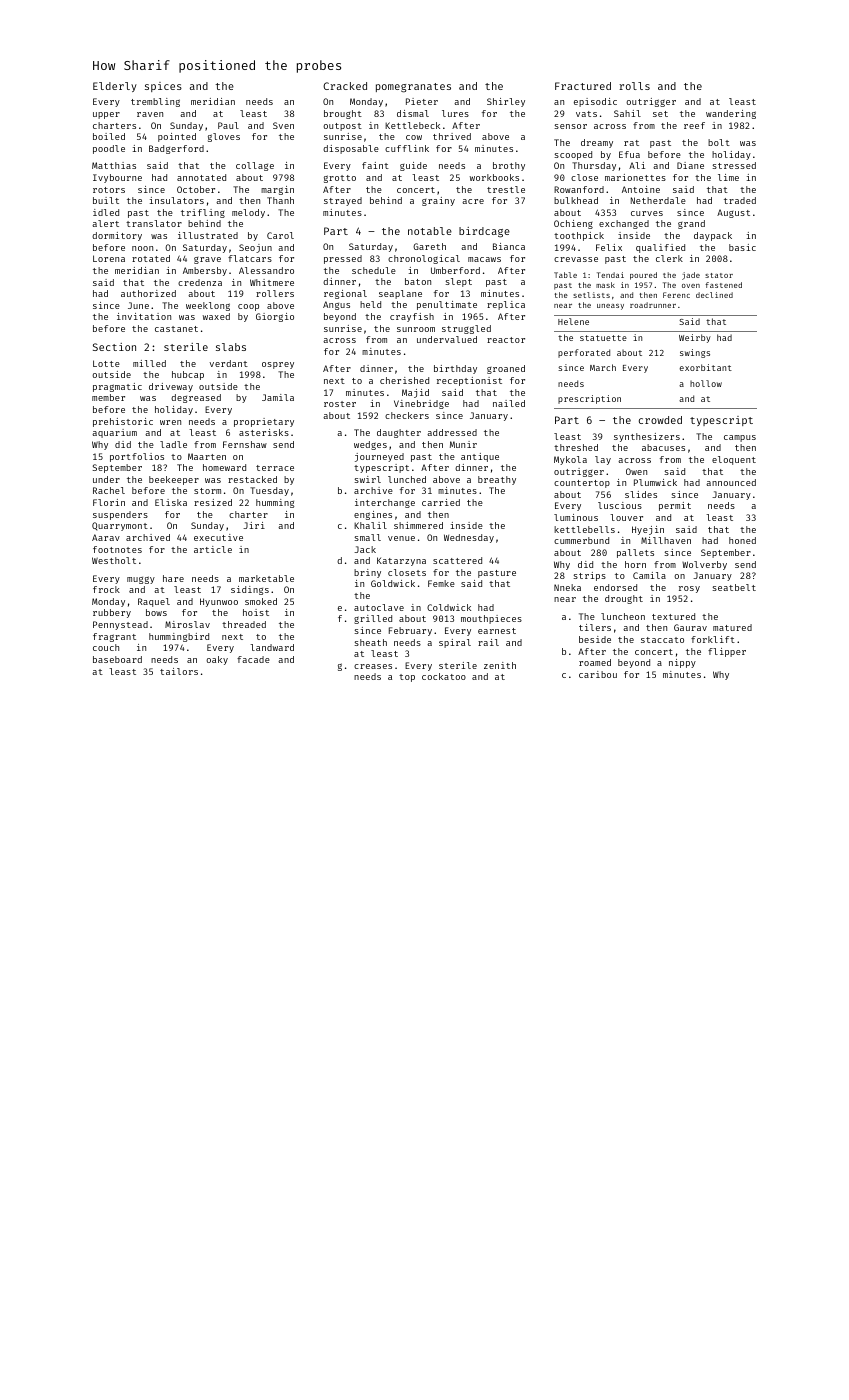 The width and height of the page is (849, 1400). What do you see at coordinates (374, 270) in the page?
I see `schedule` at bounding box center [374, 270].
